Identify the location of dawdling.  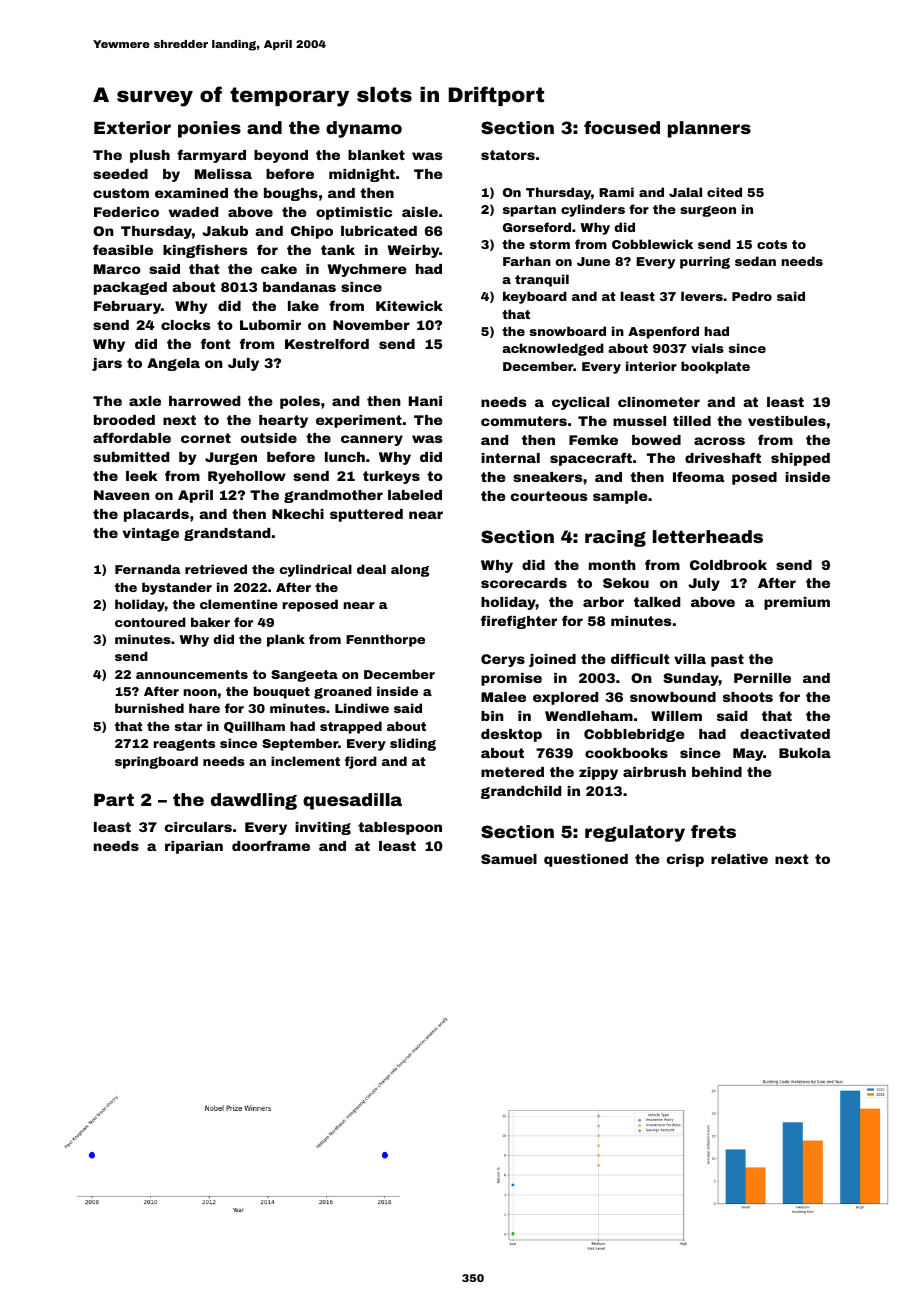
(254, 801).
